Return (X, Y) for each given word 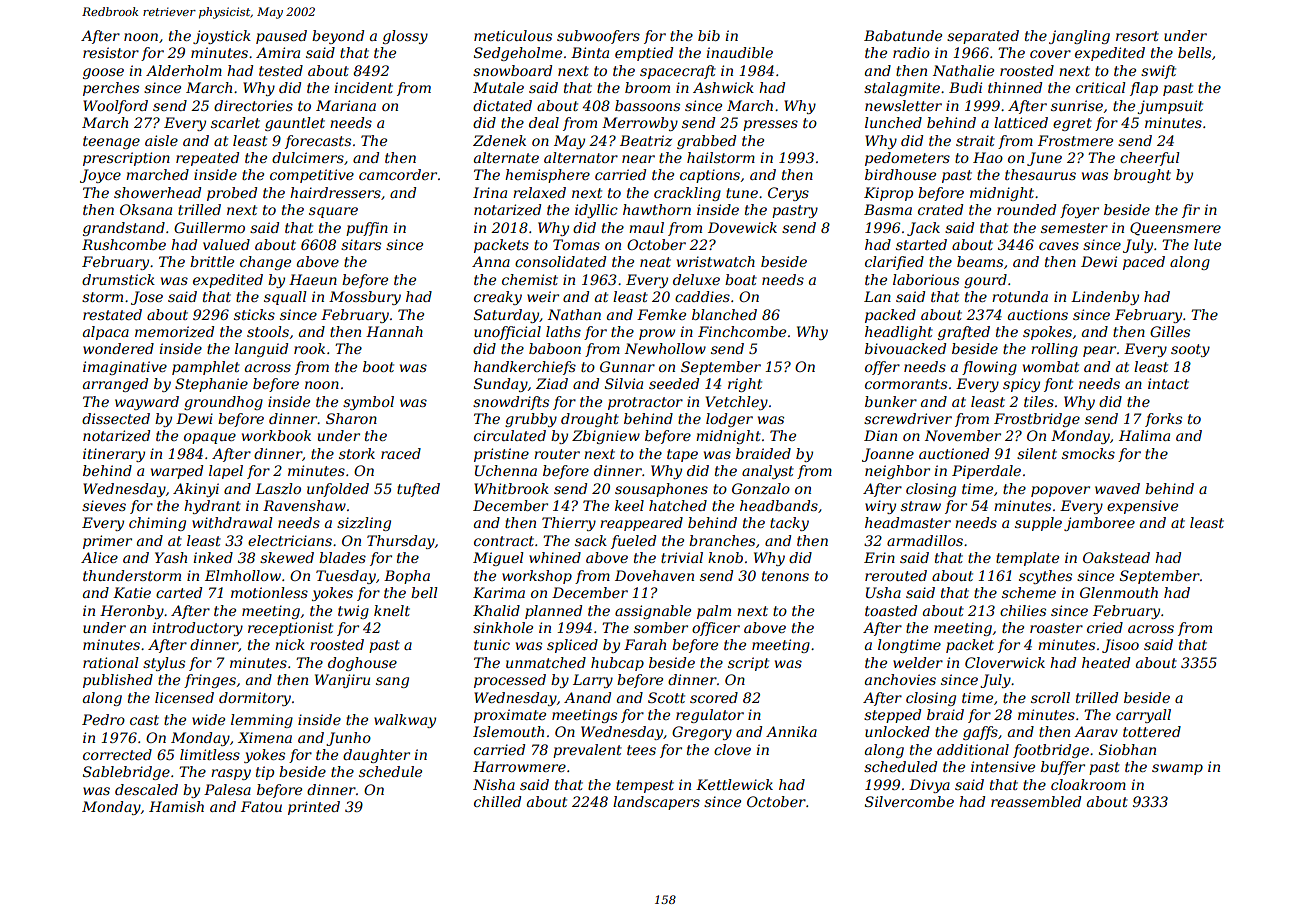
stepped (892, 716)
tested (281, 70)
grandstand (124, 229)
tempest (645, 786)
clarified (894, 263)
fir (1191, 211)
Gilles (1170, 331)
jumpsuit (1170, 107)
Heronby (132, 612)
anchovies (900, 679)
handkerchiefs (525, 368)
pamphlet (206, 368)
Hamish (176, 806)
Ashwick (723, 87)
